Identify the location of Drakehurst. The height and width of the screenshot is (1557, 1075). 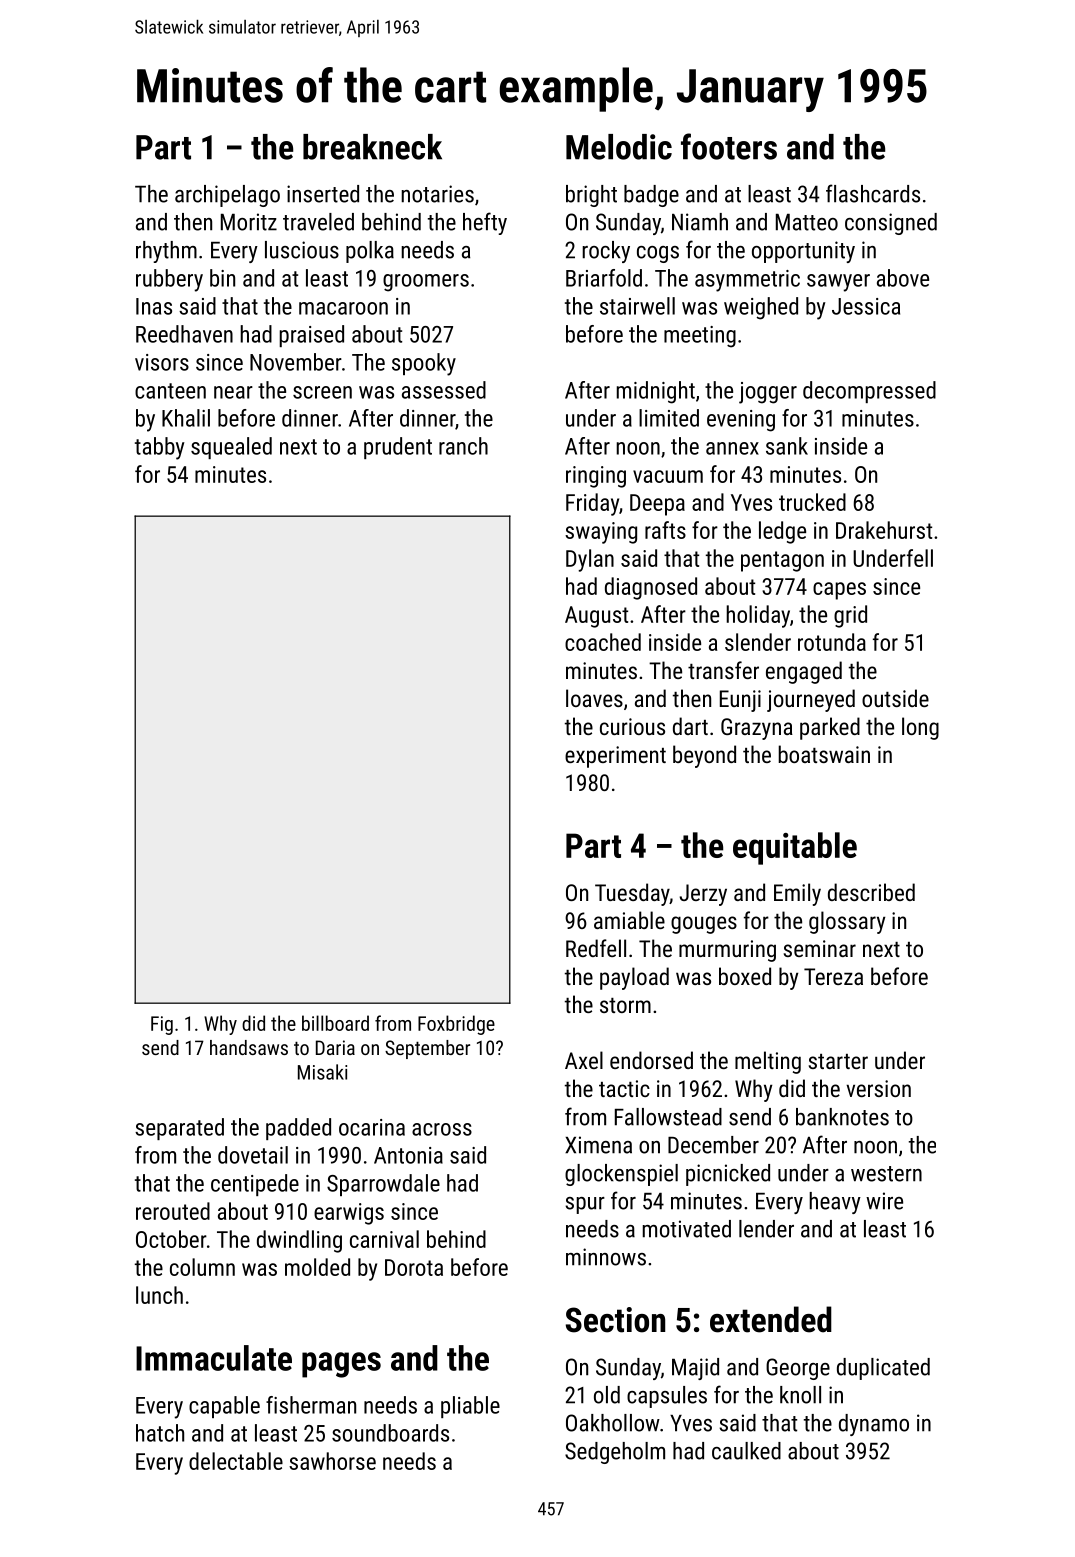
(884, 530).
